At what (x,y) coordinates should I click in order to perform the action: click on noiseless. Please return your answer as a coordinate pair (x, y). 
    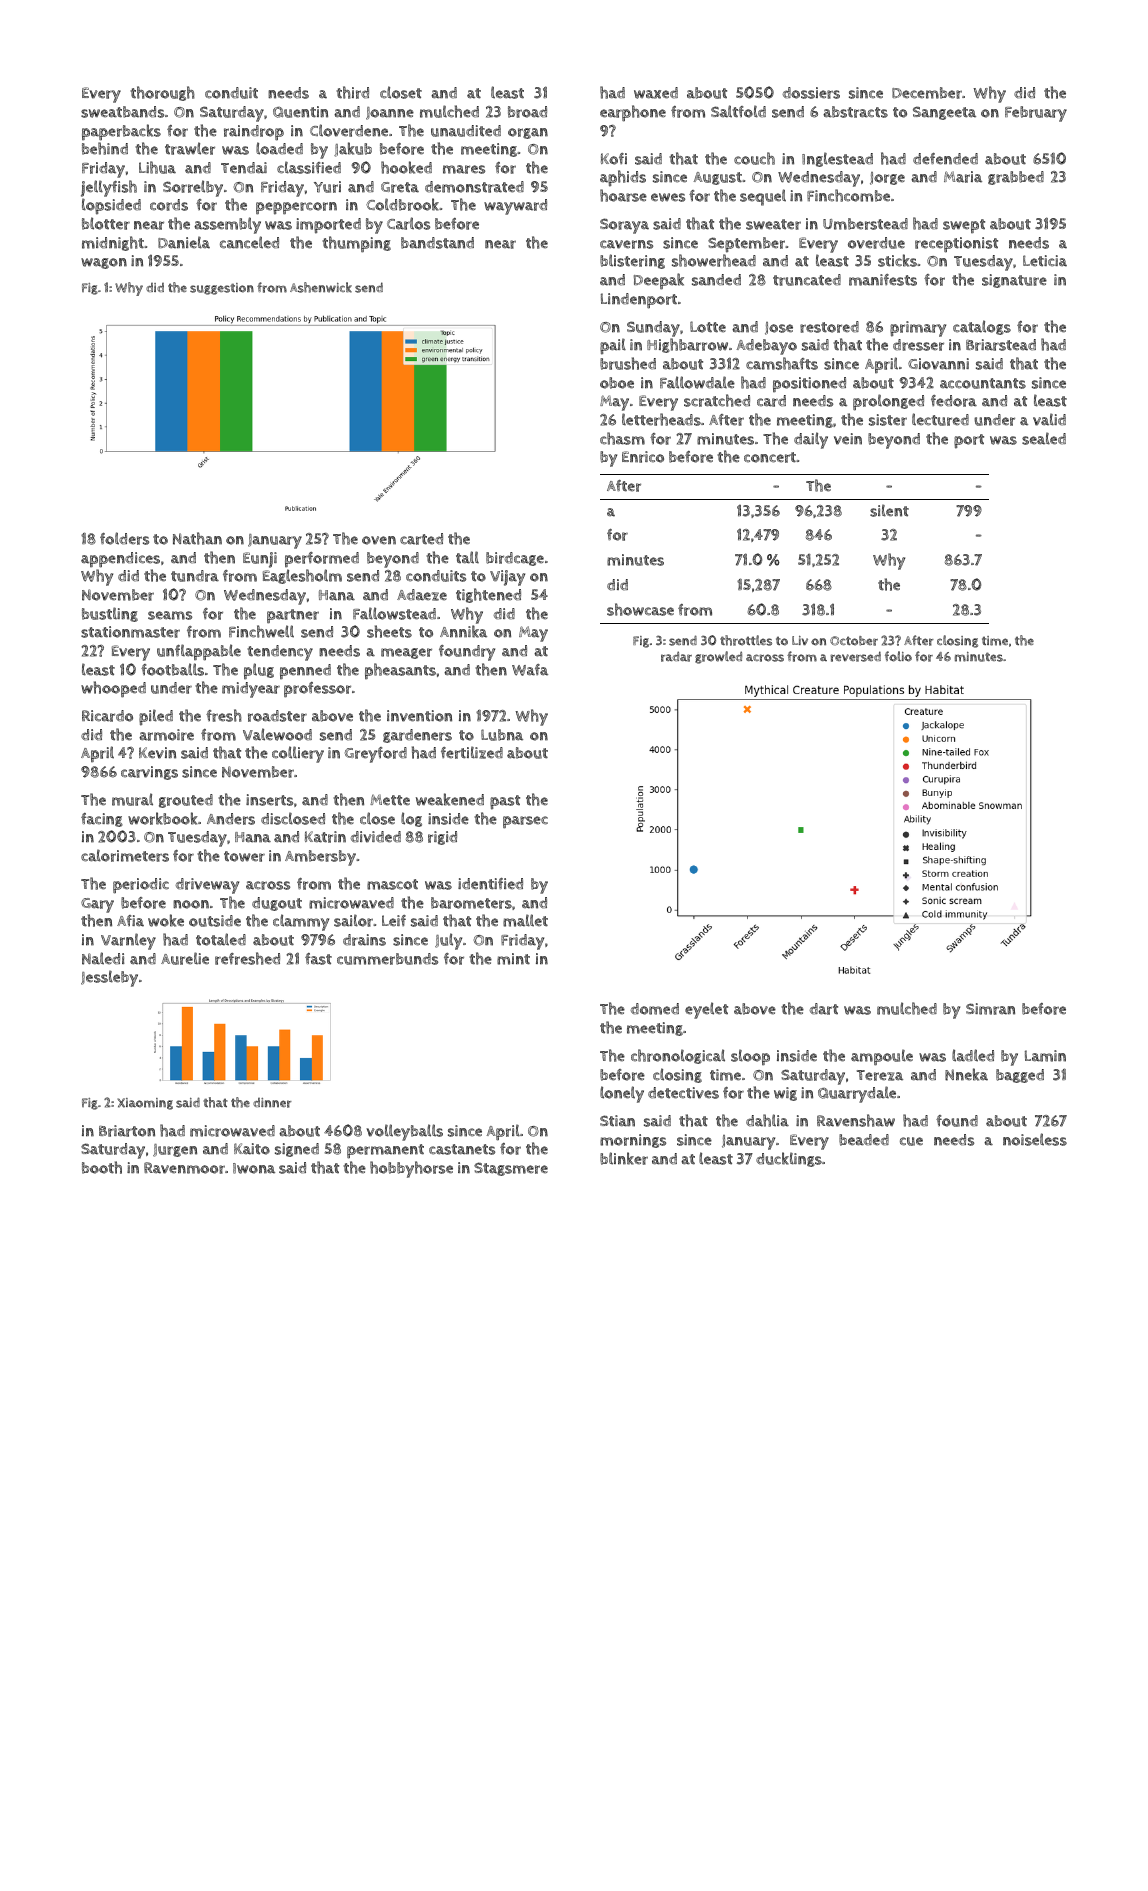
    Looking at the image, I should click on (1035, 1139).
